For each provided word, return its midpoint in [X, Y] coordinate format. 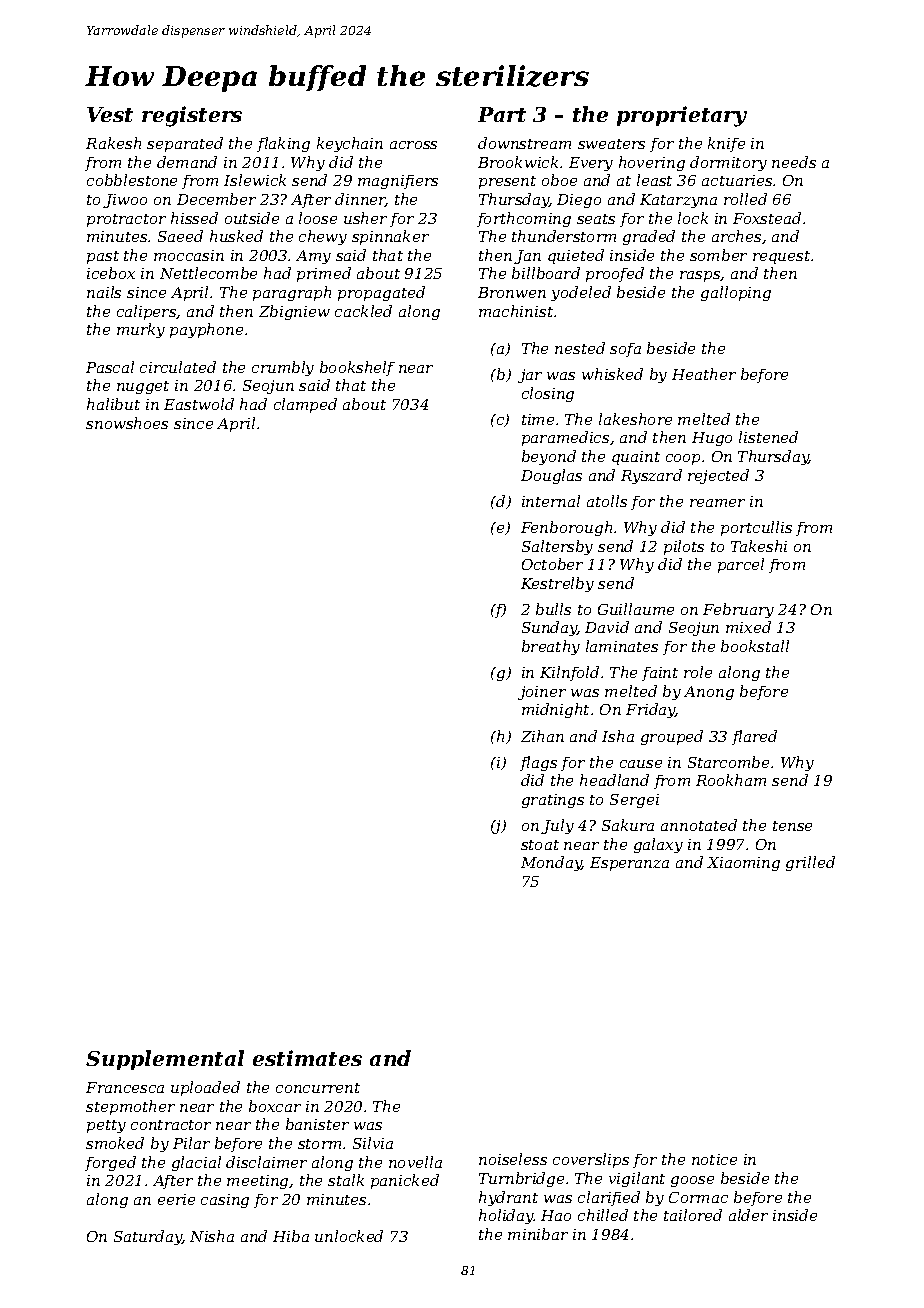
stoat [540, 845]
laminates [622, 646]
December [216, 199]
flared [754, 737]
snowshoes [127, 423]
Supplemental [165, 1060]
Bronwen [512, 292]
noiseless [513, 1159]
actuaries [737, 180]
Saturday [148, 1237]
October [552, 564]
